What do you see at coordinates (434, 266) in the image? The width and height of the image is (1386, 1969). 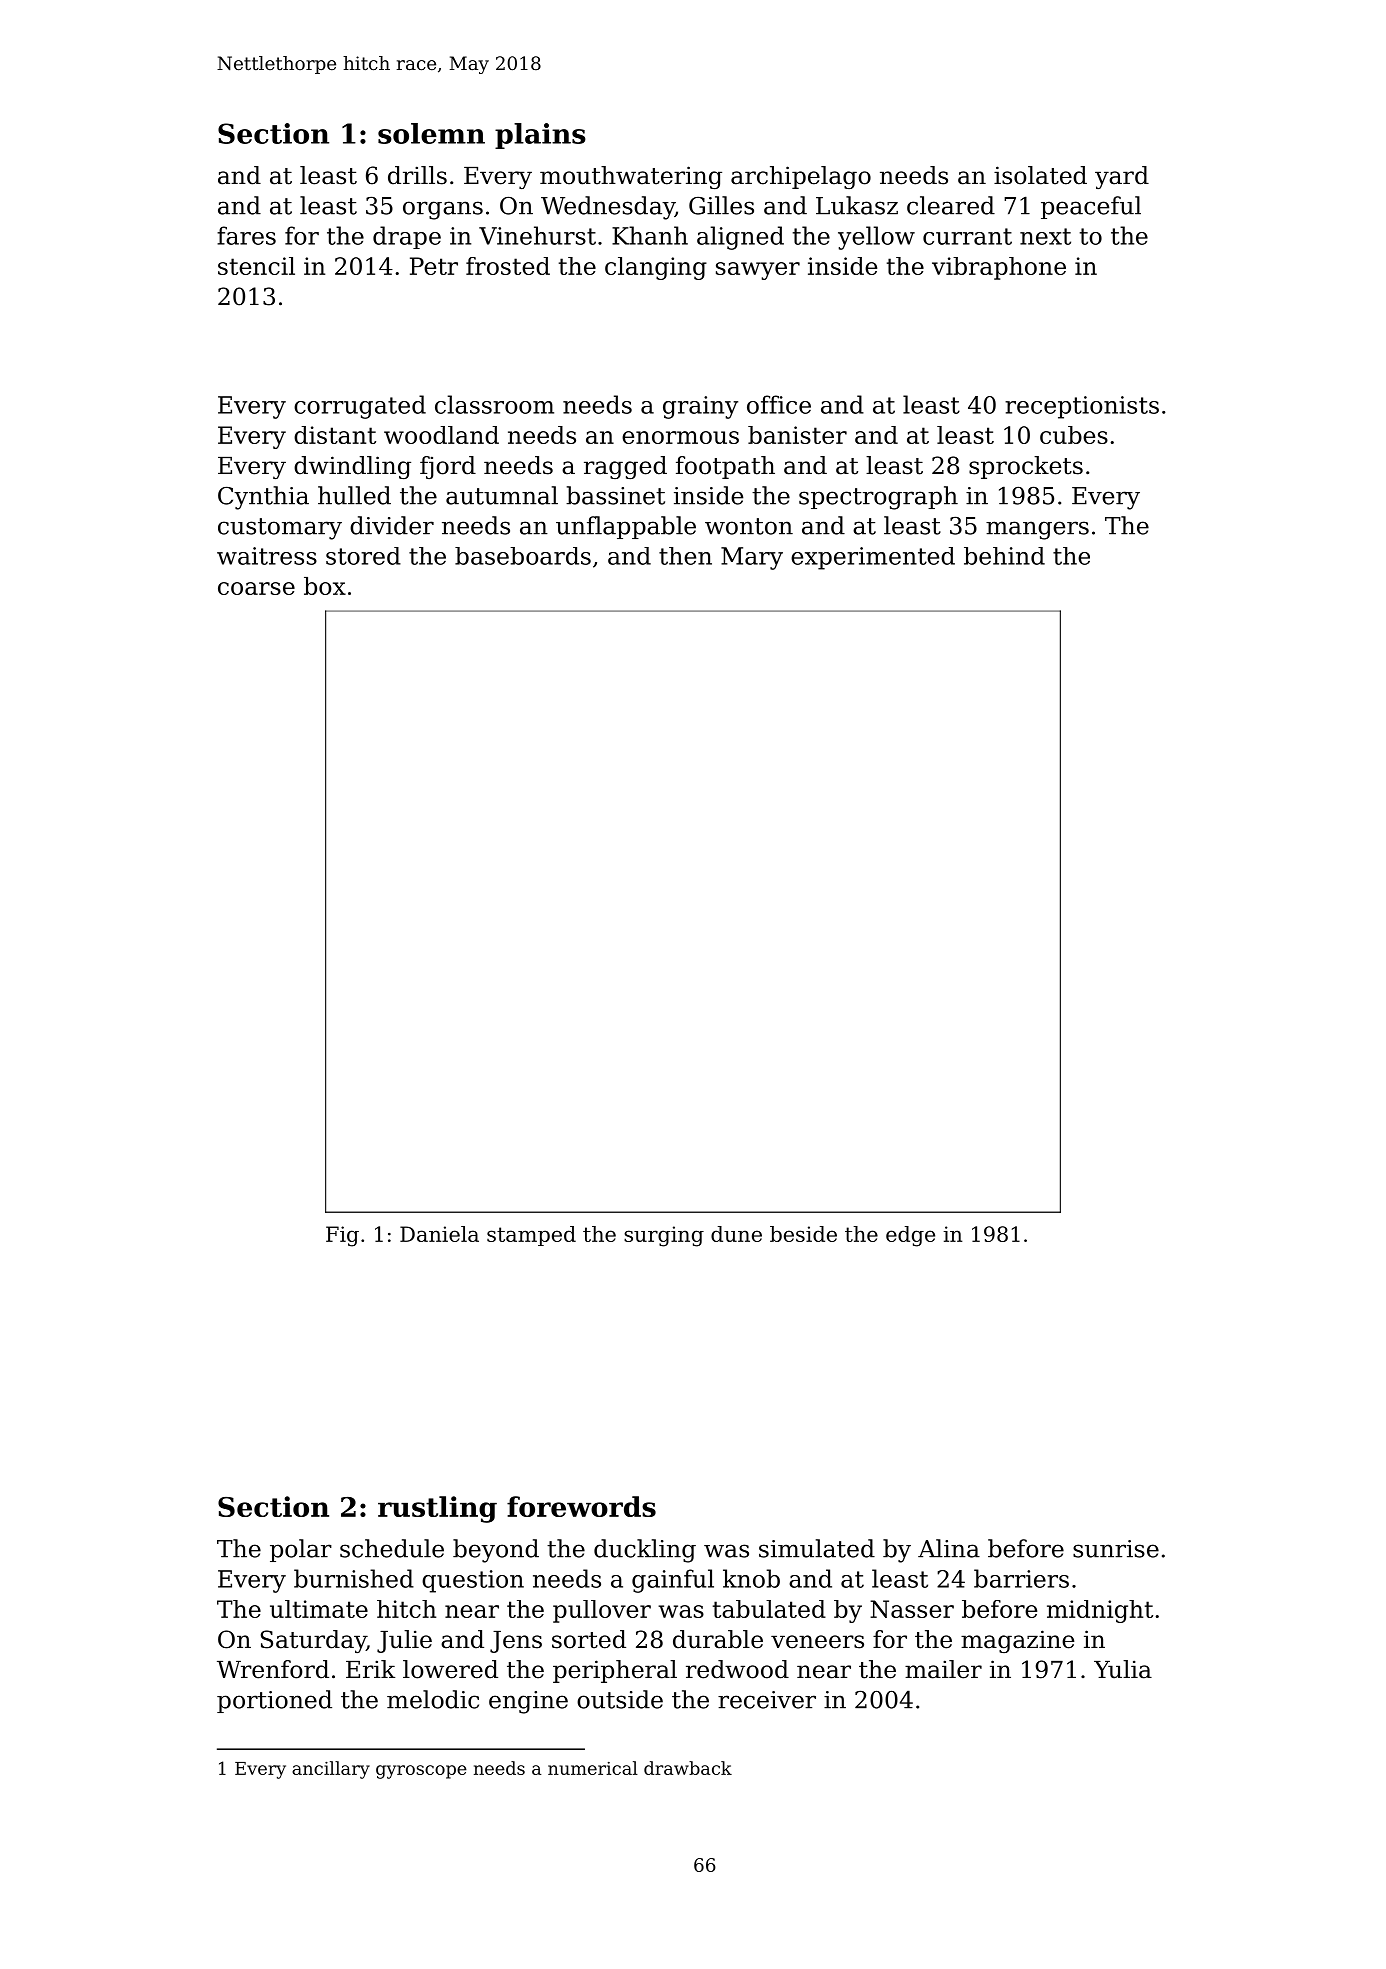 I see `Petr` at bounding box center [434, 266].
